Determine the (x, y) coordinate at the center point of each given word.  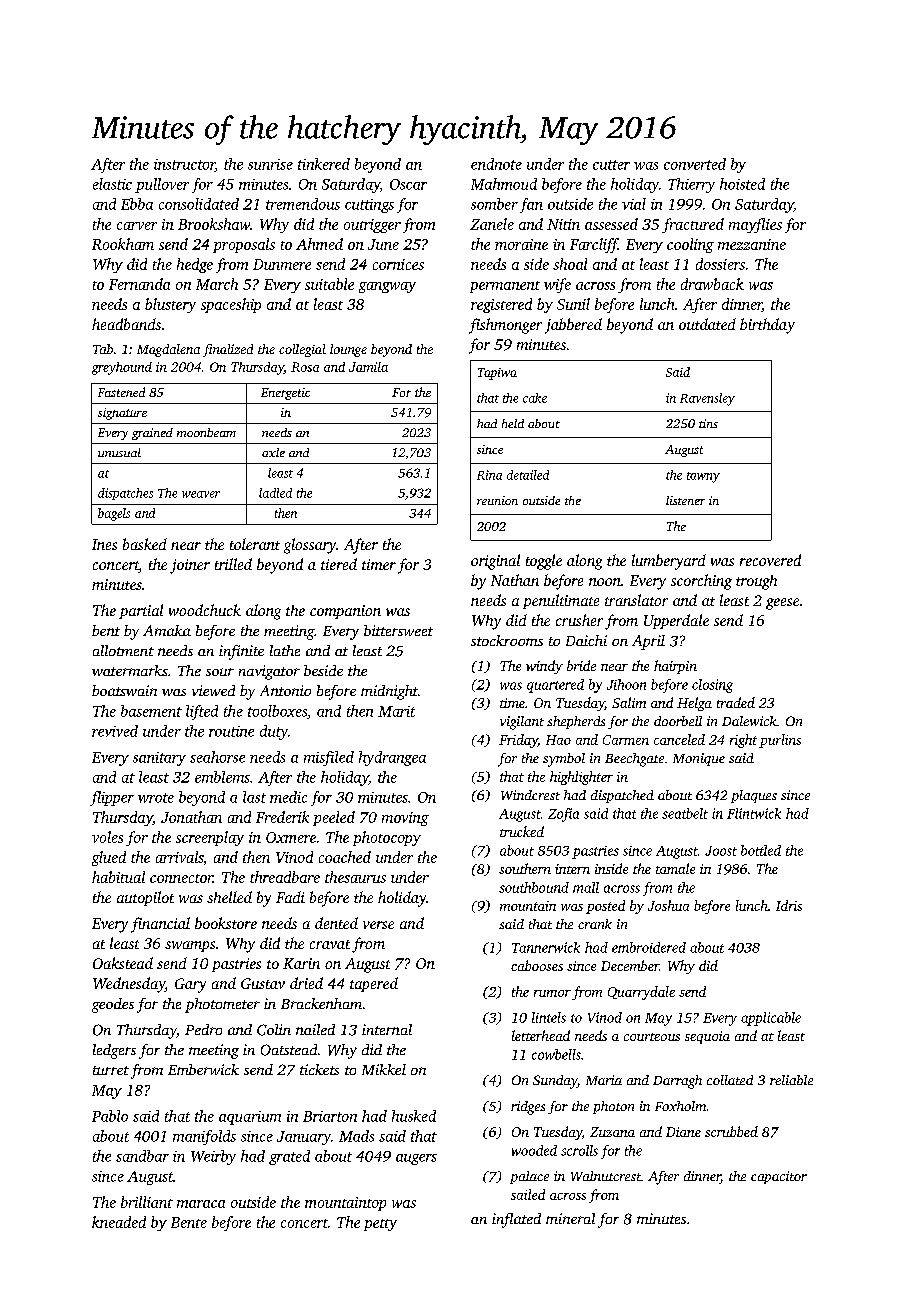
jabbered (573, 326)
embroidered (649, 947)
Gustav (263, 983)
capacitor (779, 1177)
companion (345, 612)
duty (274, 732)
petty (380, 1225)
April (648, 642)
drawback (712, 284)
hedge (195, 265)
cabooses (537, 965)
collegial (302, 350)
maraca (201, 1204)
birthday (767, 326)
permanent (505, 287)
